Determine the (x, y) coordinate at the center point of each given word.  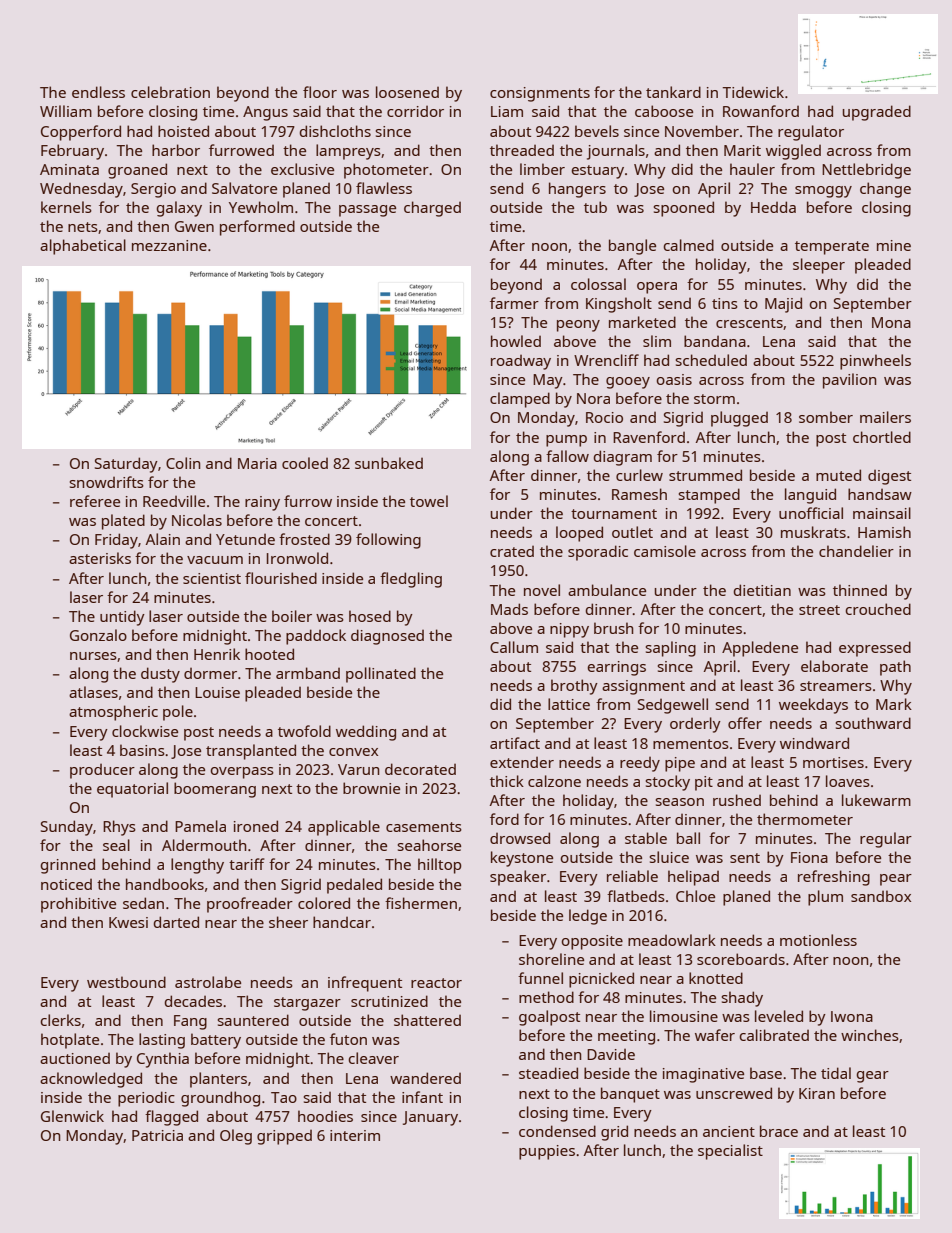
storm (714, 399)
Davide (611, 1054)
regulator (811, 133)
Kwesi (128, 922)
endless (98, 92)
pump (566, 441)
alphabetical (83, 247)
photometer (386, 171)
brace (779, 1131)
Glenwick (72, 1116)
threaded (522, 150)
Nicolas (197, 520)
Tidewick (753, 92)
